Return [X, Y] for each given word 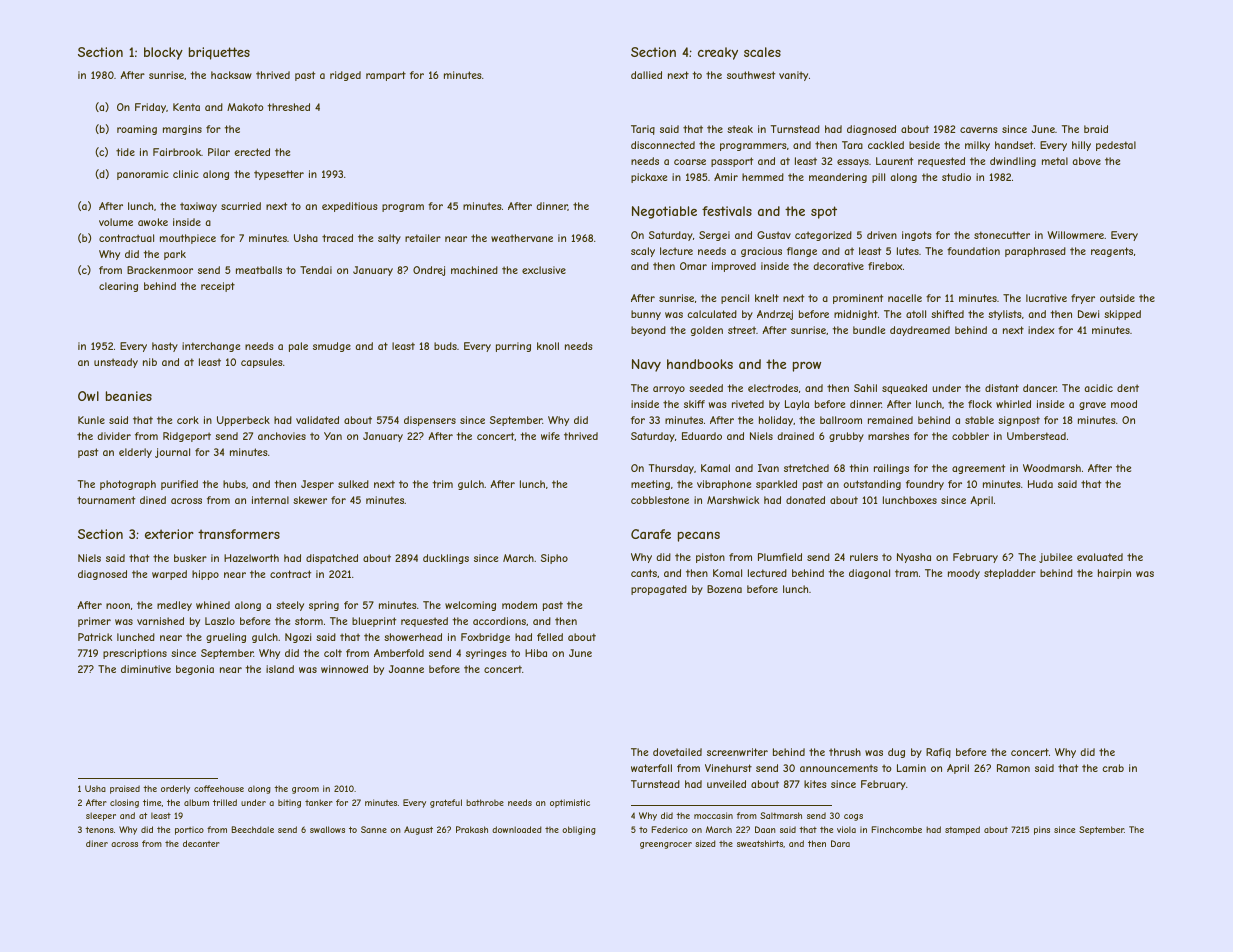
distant [1002, 388]
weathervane [522, 238]
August [418, 830]
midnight [856, 315]
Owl [88, 396]
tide [125, 152]
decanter [201, 843]
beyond [648, 331]
